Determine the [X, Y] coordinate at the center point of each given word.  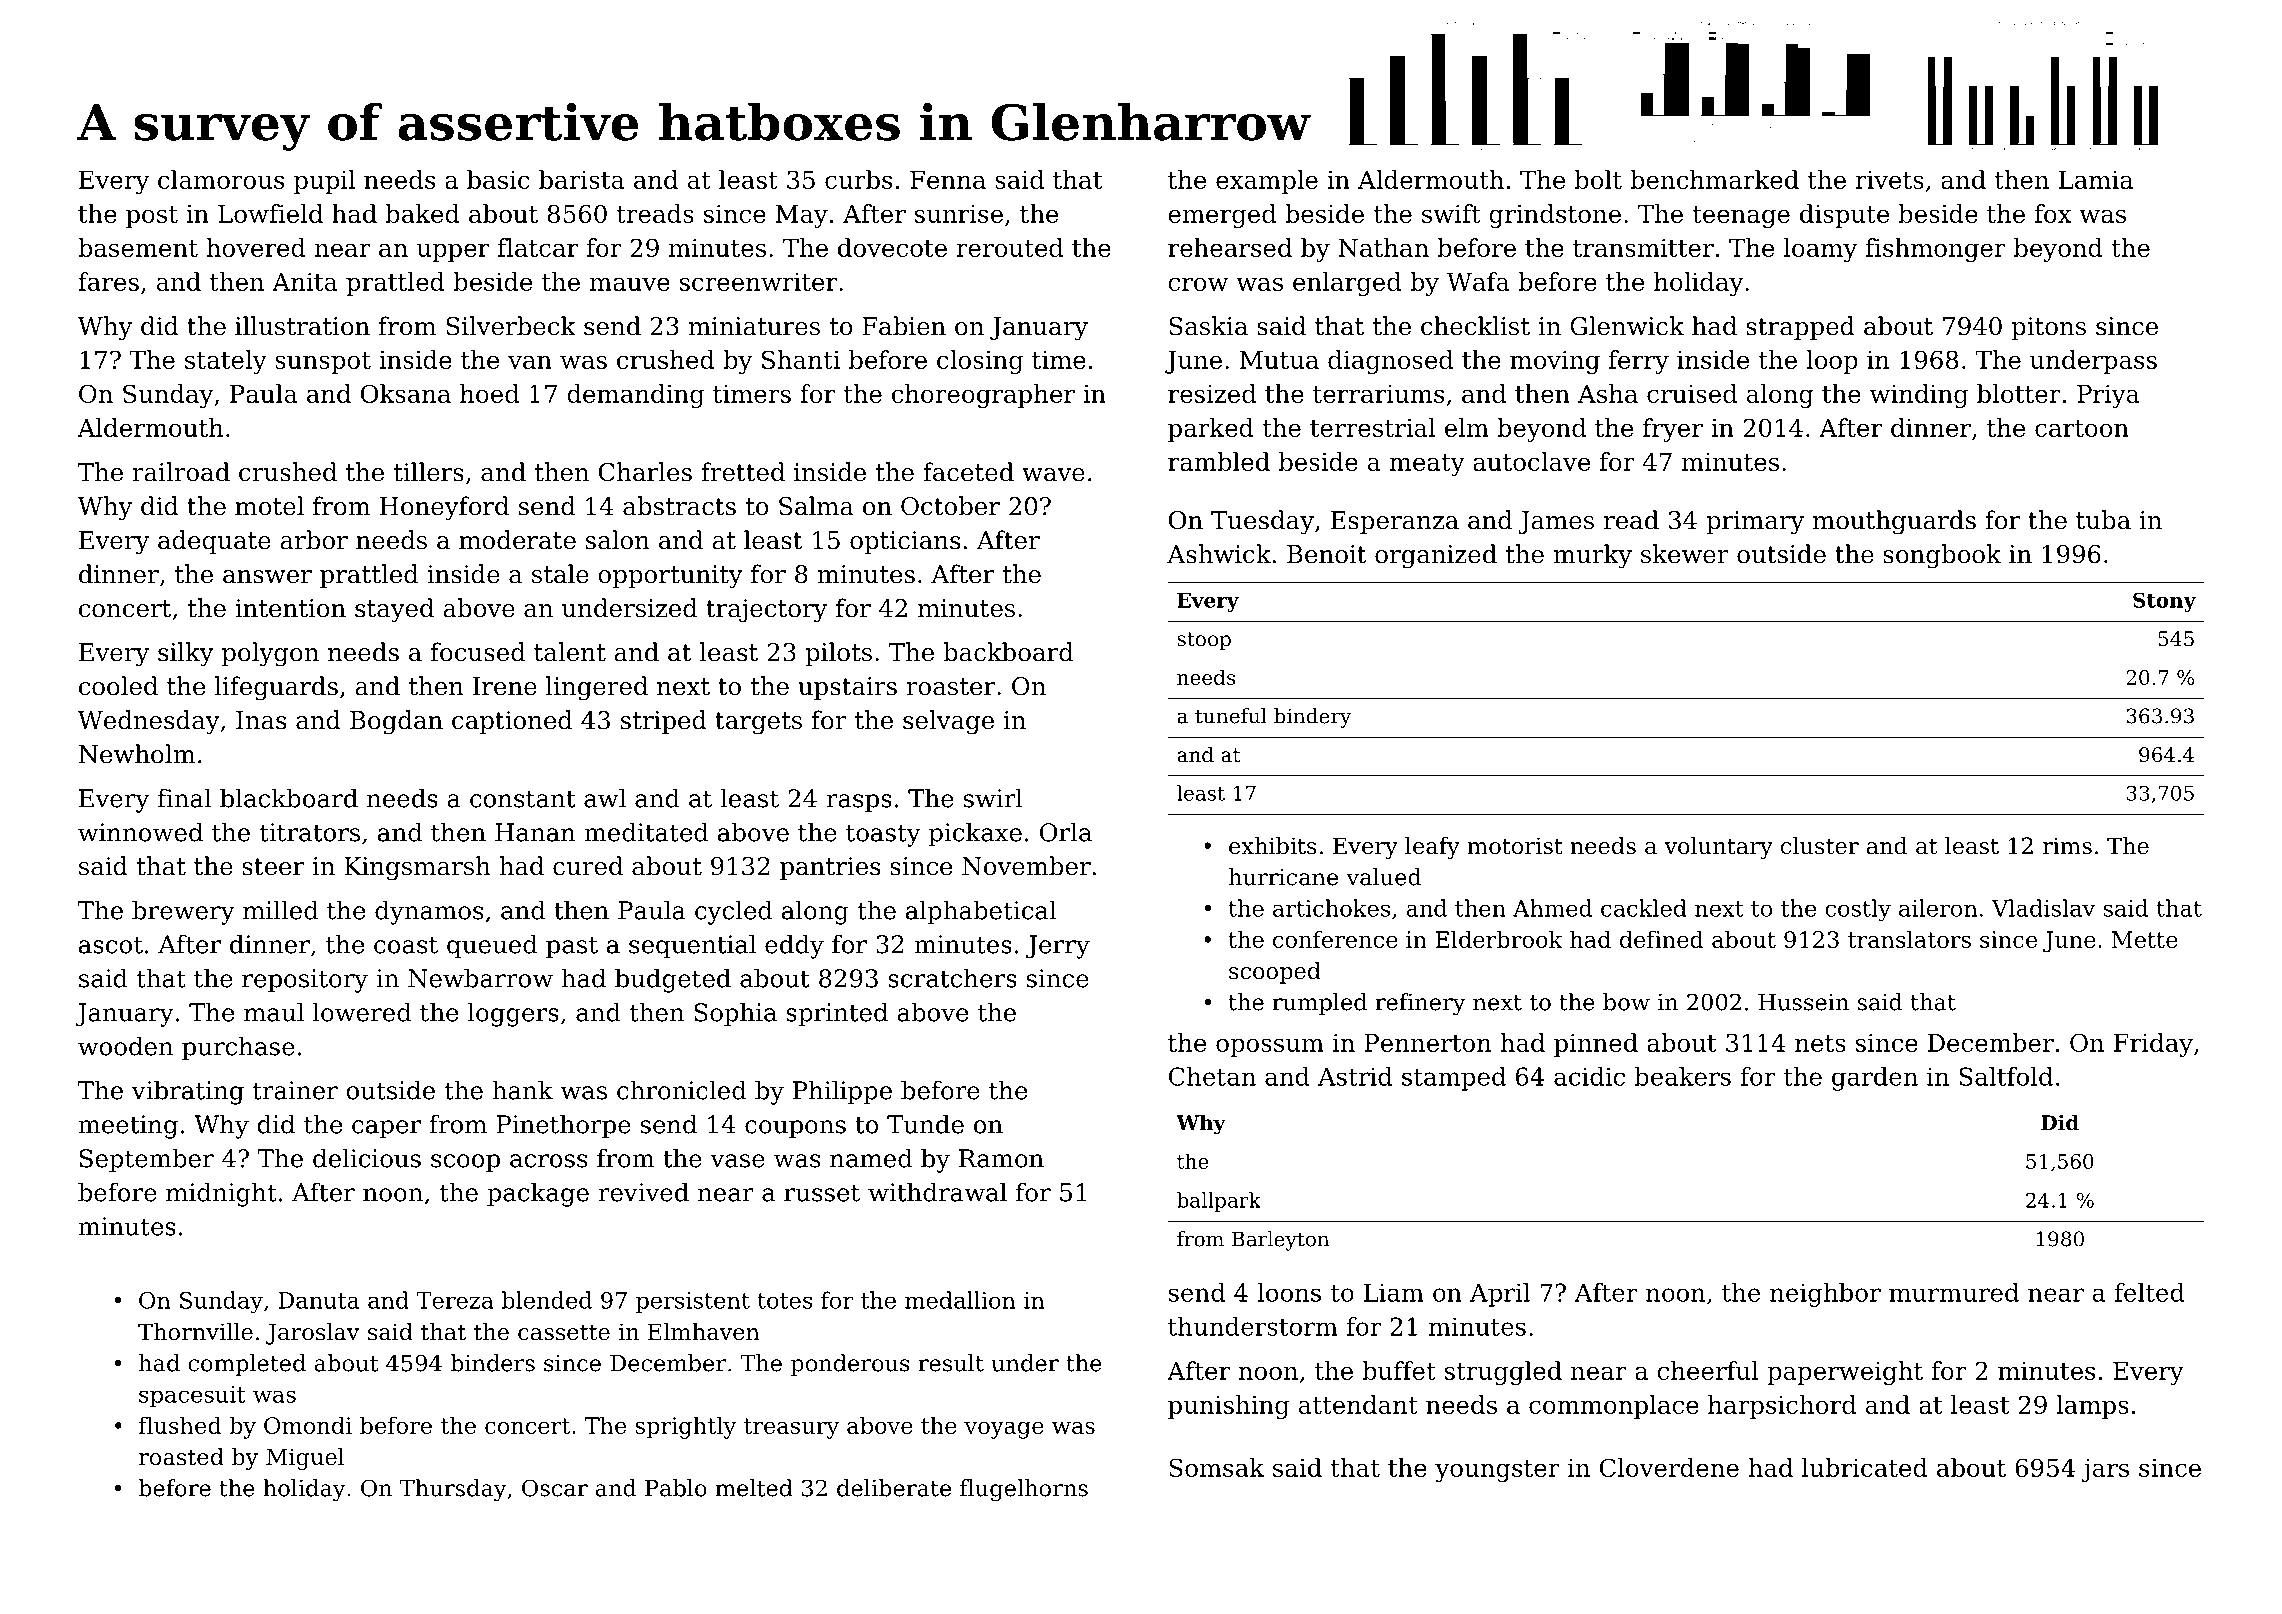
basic [498, 179]
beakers [1682, 1076]
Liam [1394, 1292]
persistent [693, 1302]
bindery [1312, 718]
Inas [261, 720]
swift [1451, 213]
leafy [1432, 848]
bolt [1598, 179]
